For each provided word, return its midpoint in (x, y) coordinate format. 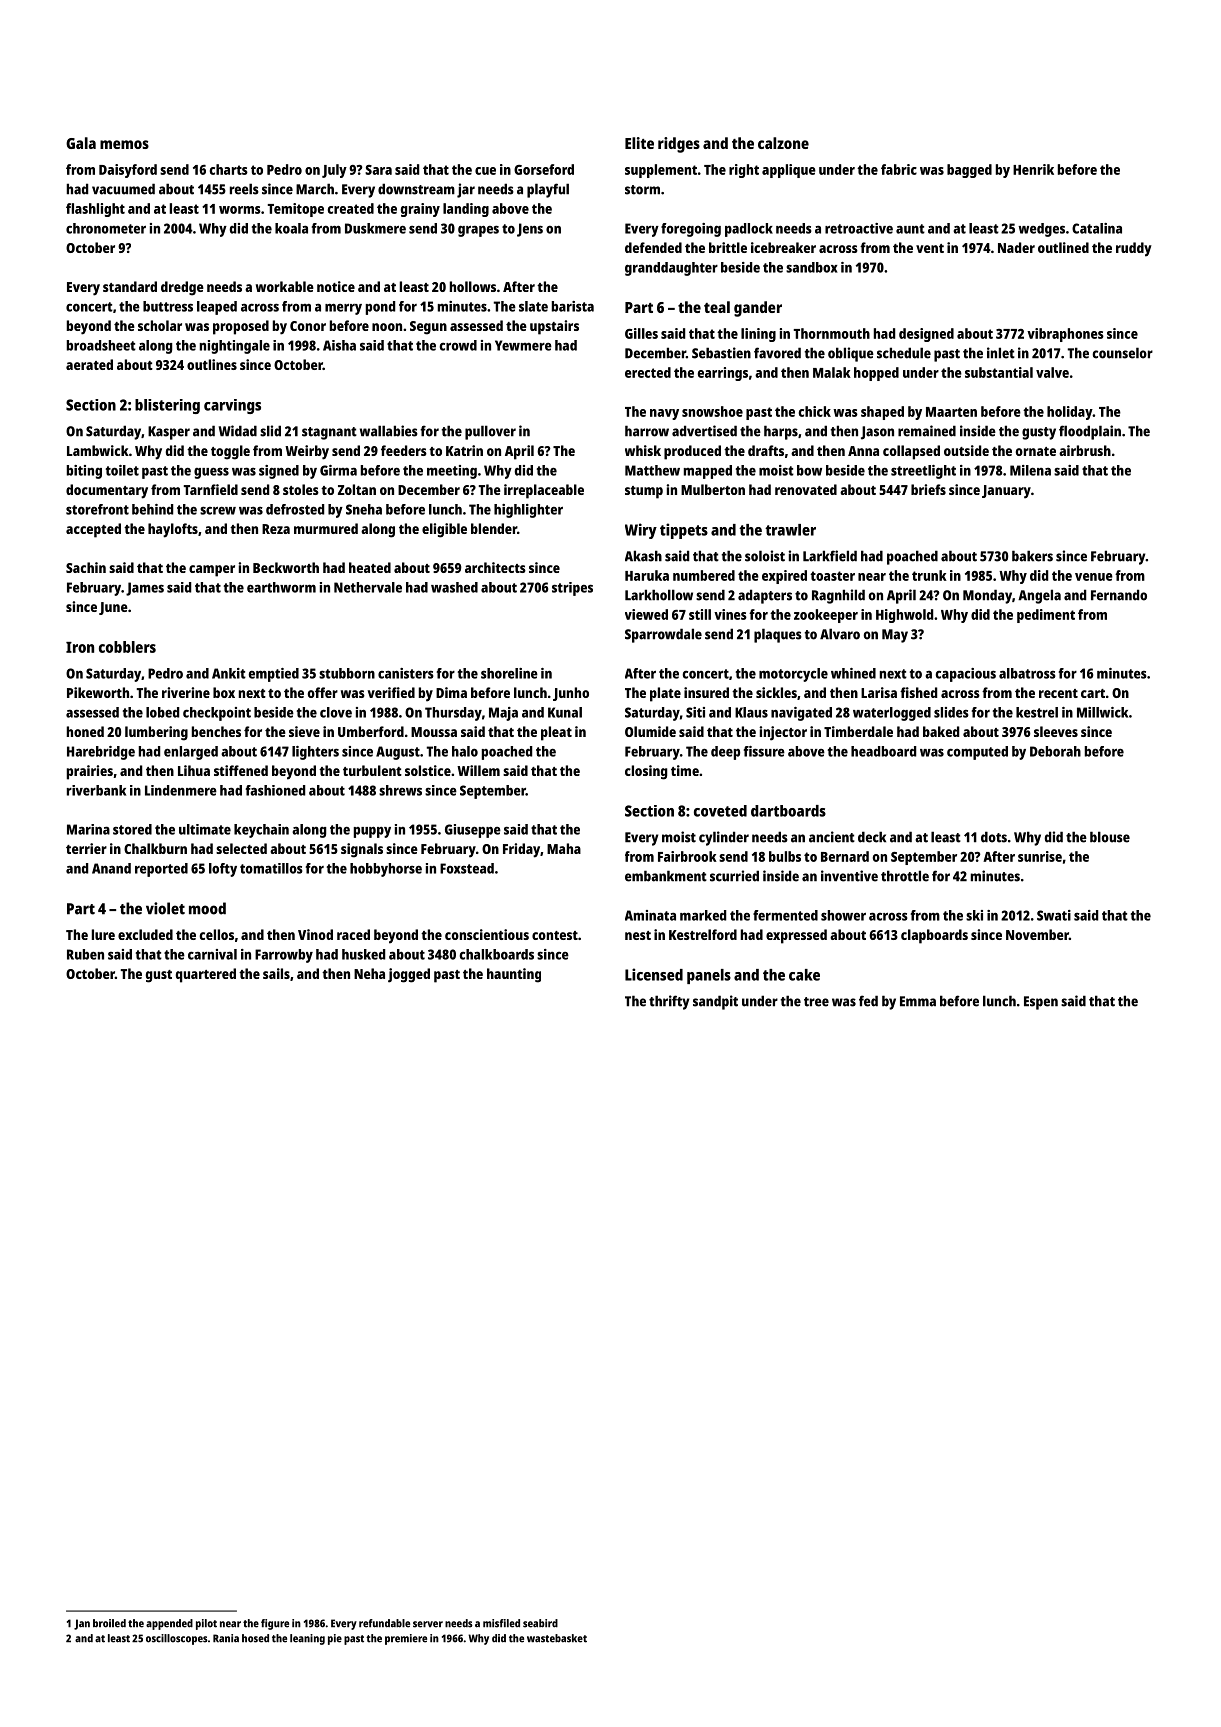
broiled (109, 1623)
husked (363, 954)
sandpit (715, 1002)
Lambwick (98, 450)
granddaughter (671, 269)
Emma (918, 1001)
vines (730, 614)
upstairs (554, 327)
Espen (1041, 1003)
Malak (832, 372)
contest (555, 935)
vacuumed (123, 189)
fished (918, 692)
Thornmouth (832, 333)
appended (169, 1624)
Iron (80, 647)
